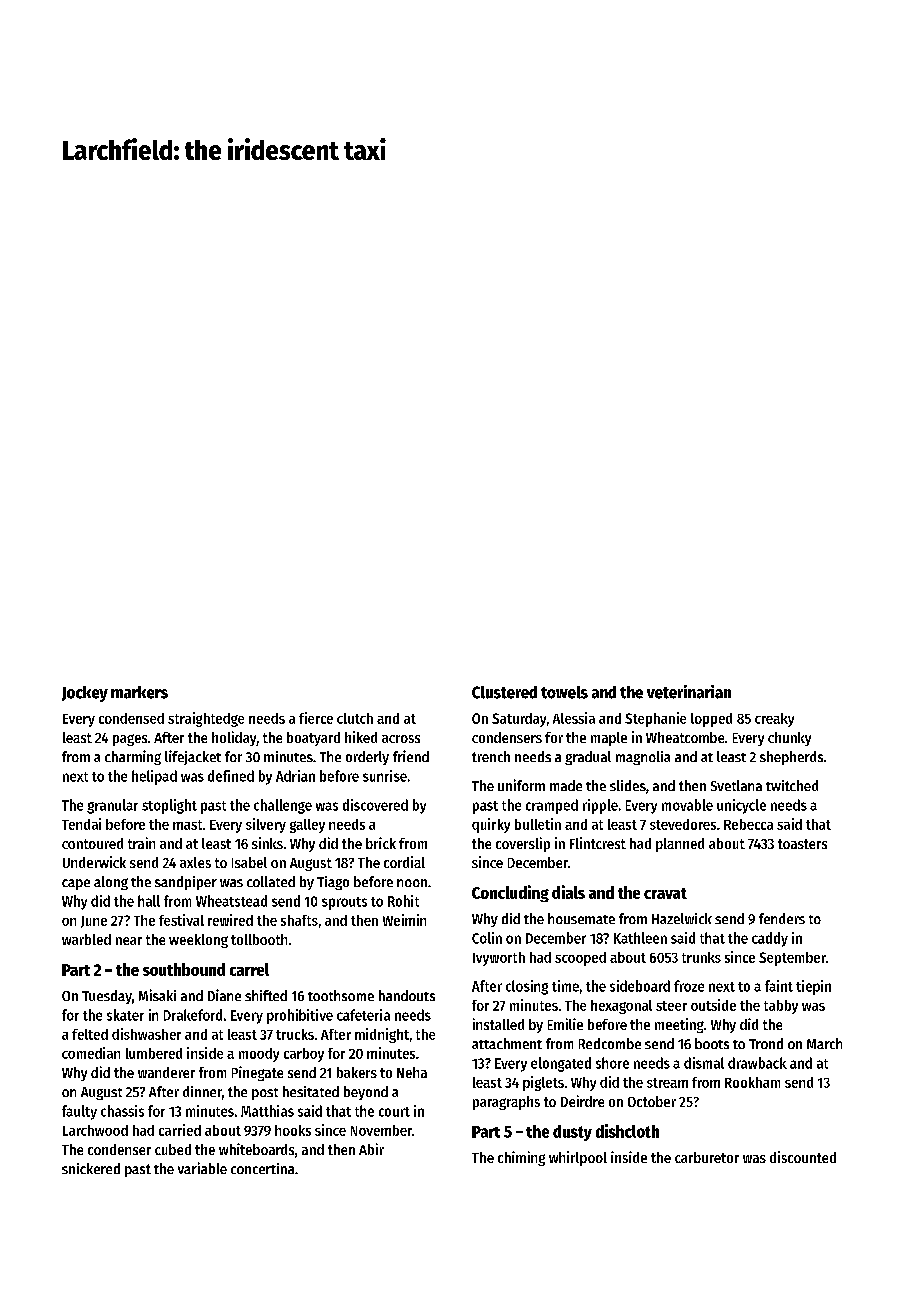 The image size is (908, 1316). I want to click on veterinarian, so click(689, 692).
